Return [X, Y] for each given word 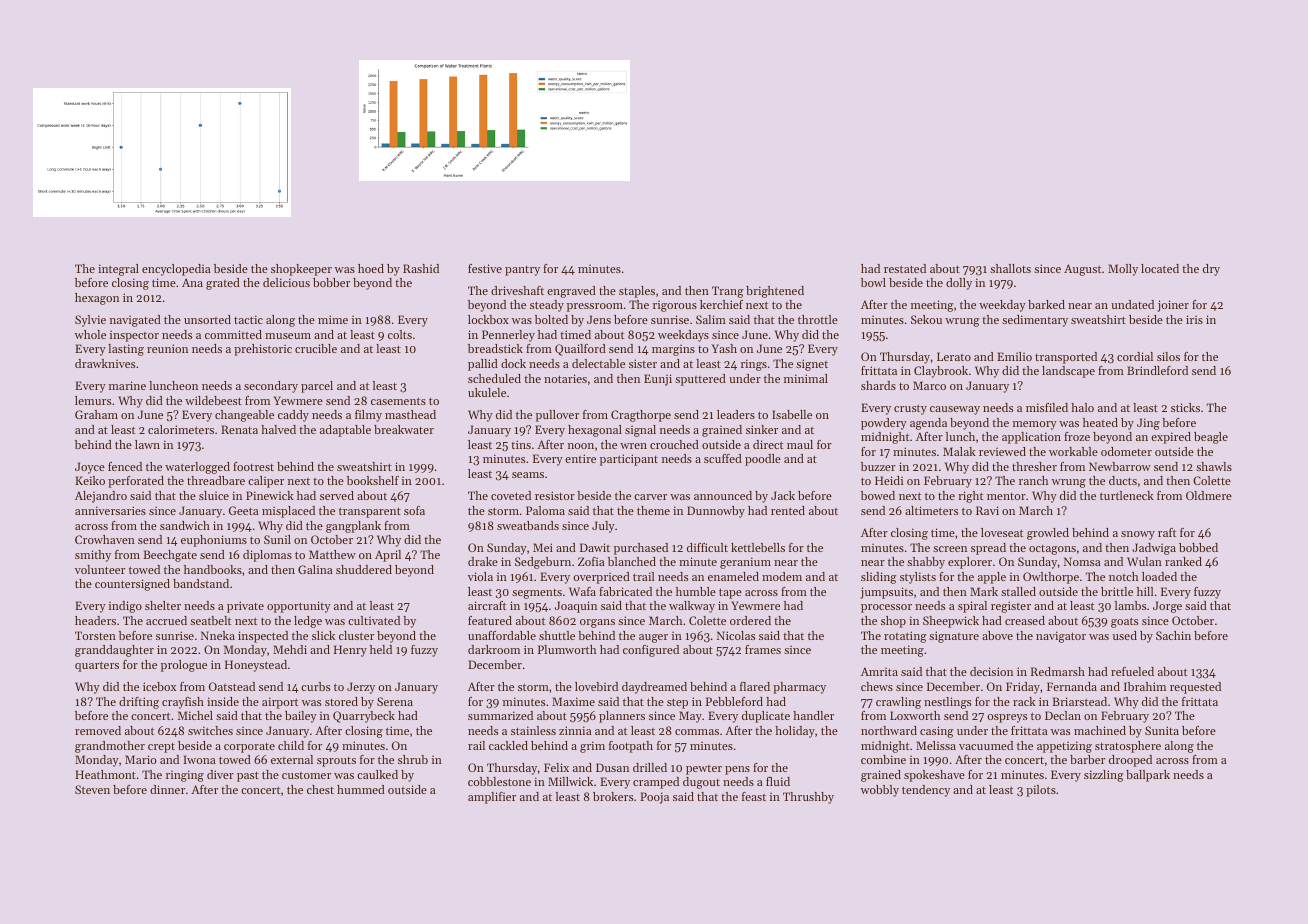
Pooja [654, 798]
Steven [92, 789]
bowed [878, 495]
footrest [253, 466]
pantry [522, 271]
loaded [1159, 576]
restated [905, 268]
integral [118, 270]
